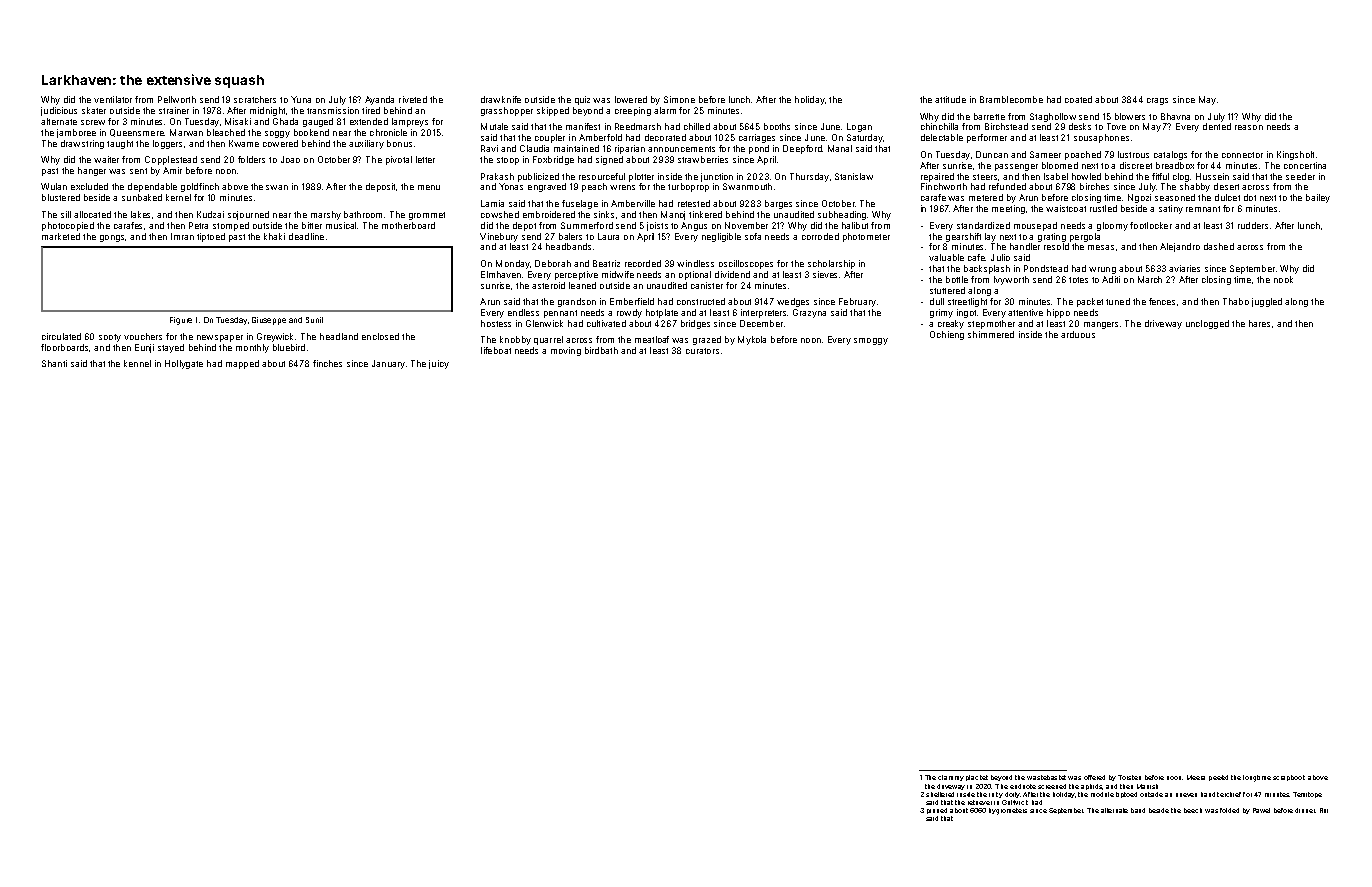 The height and width of the image is (887, 1372). Describe the element at coordinates (702, 351) in the image. I see `curators` at that location.
